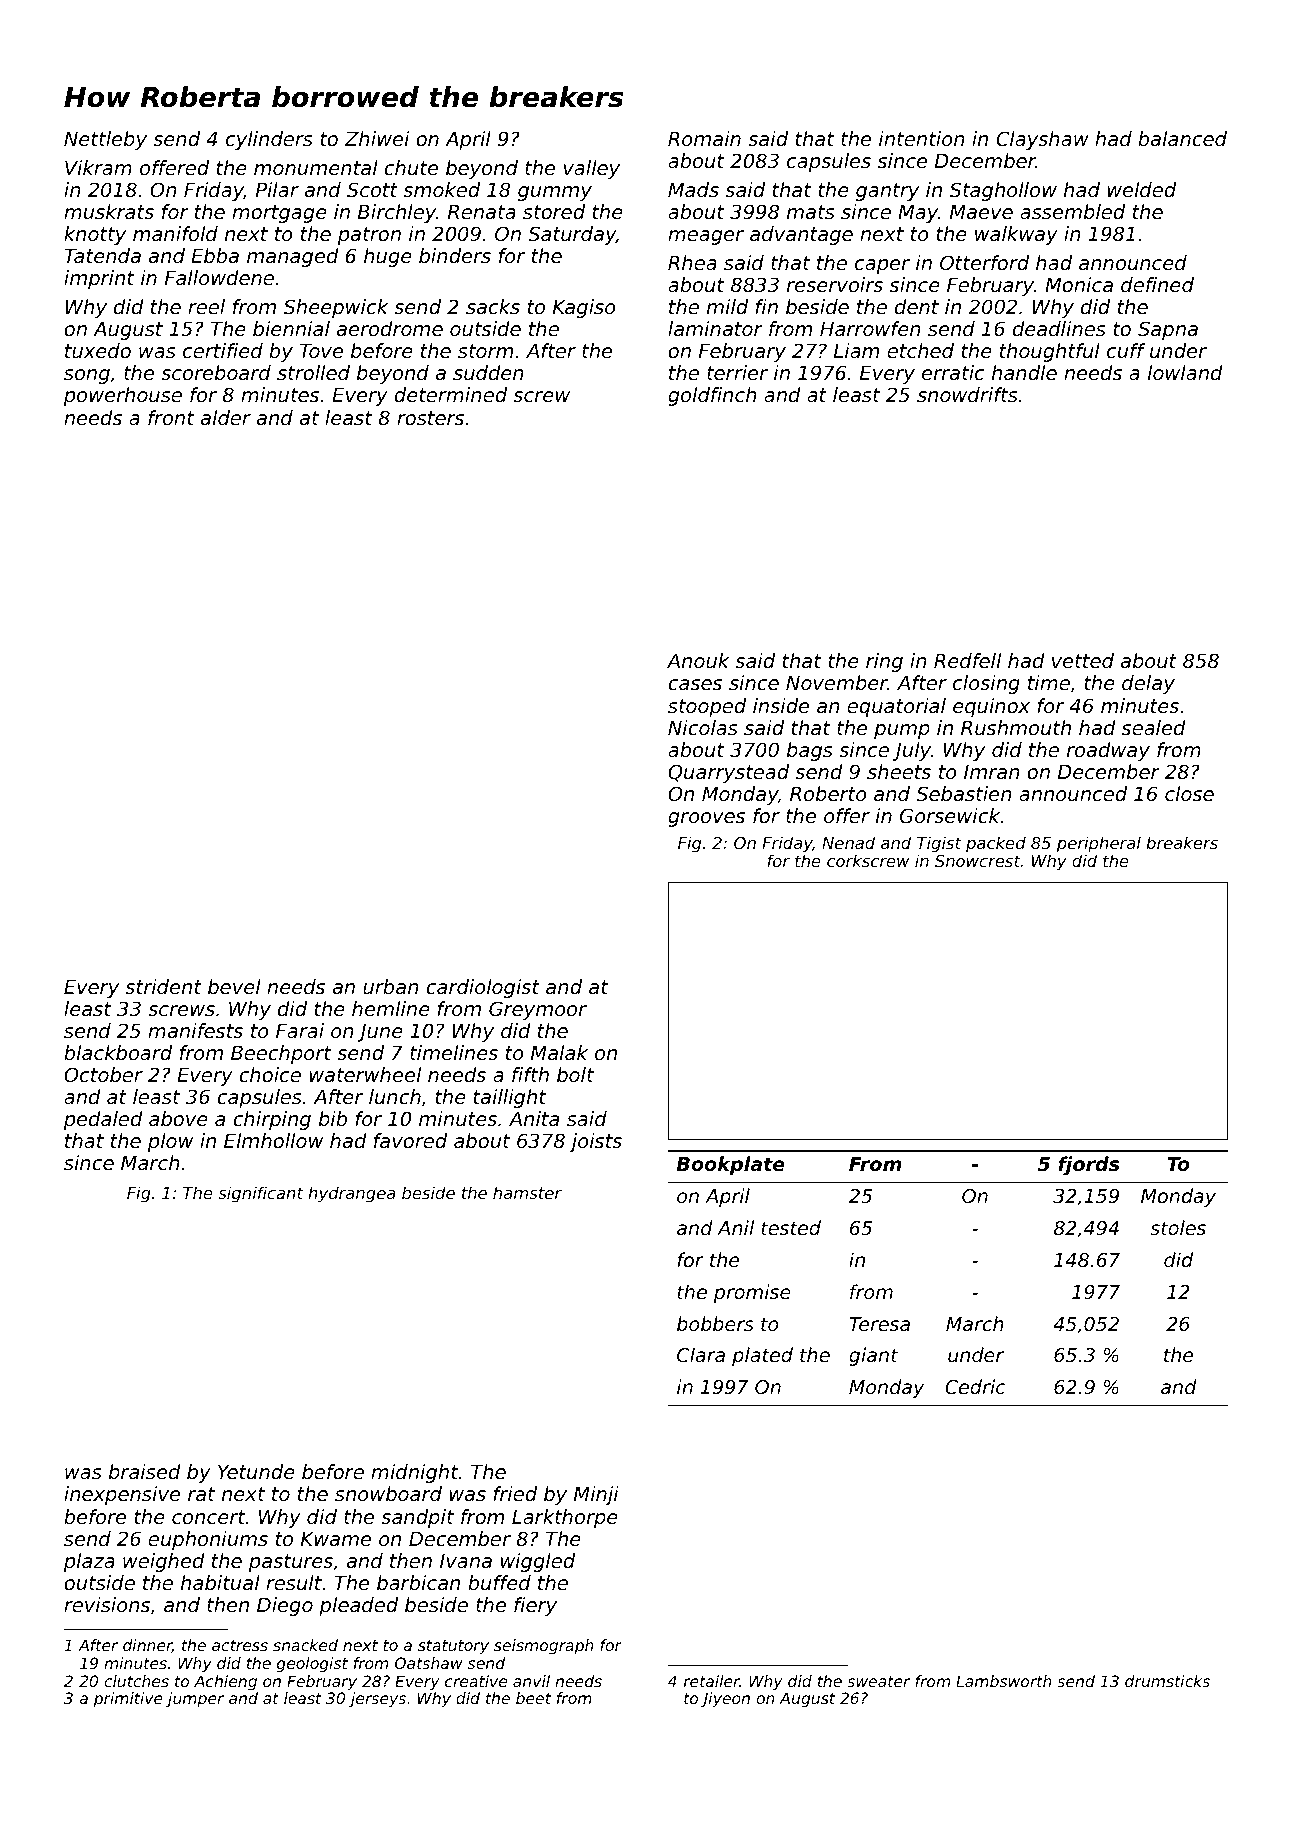 The height and width of the image is (1828, 1292). What do you see at coordinates (122, 1495) in the image?
I see `inexpensive` at bounding box center [122, 1495].
